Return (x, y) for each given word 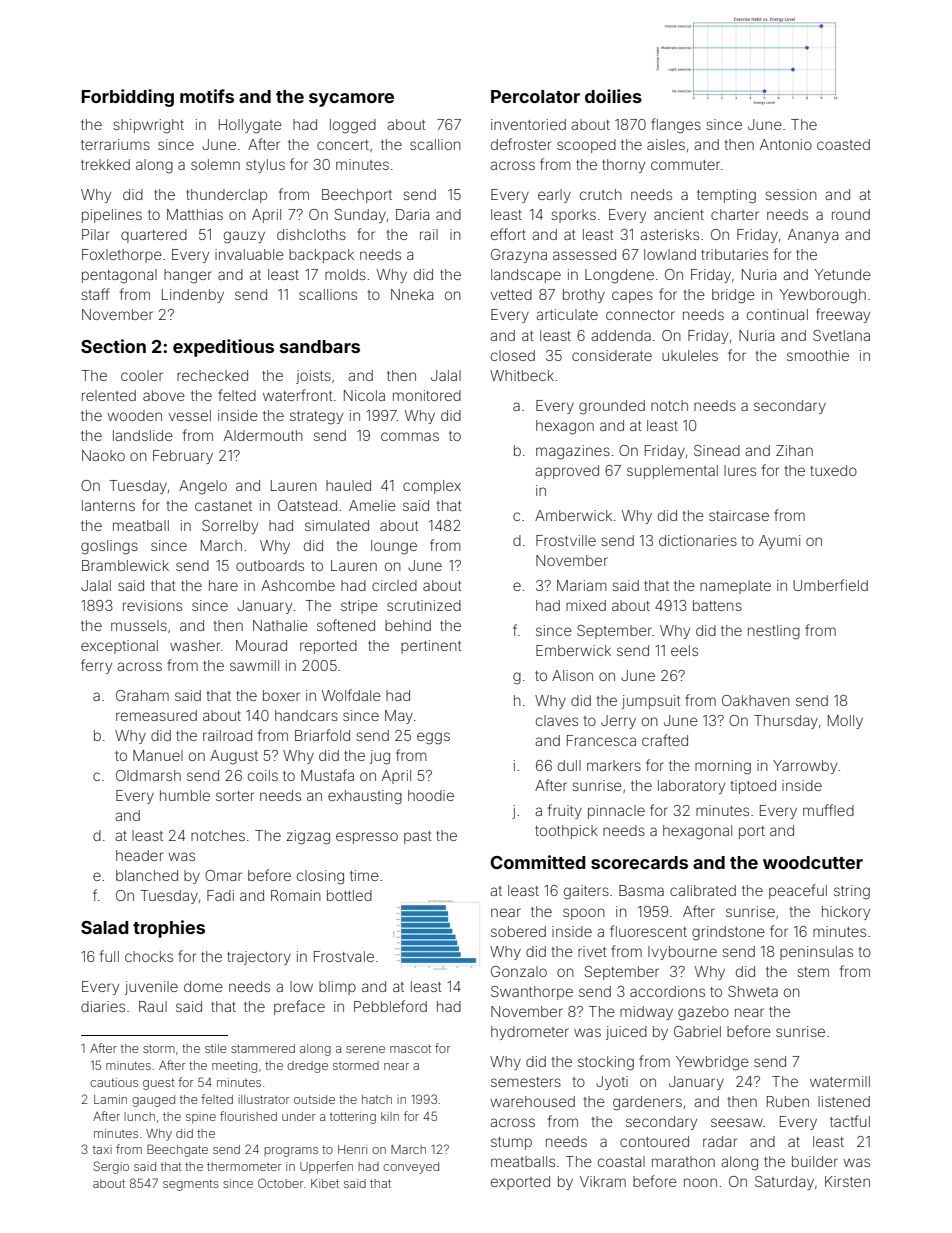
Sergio (111, 1167)
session (791, 194)
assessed (584, 254)
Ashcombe (298, 585)
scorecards (639, 862)
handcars (306, 715)
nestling (774, 632)
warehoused (532, 1101)
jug (380, 757)
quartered (154, 236)
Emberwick (573, 650)
